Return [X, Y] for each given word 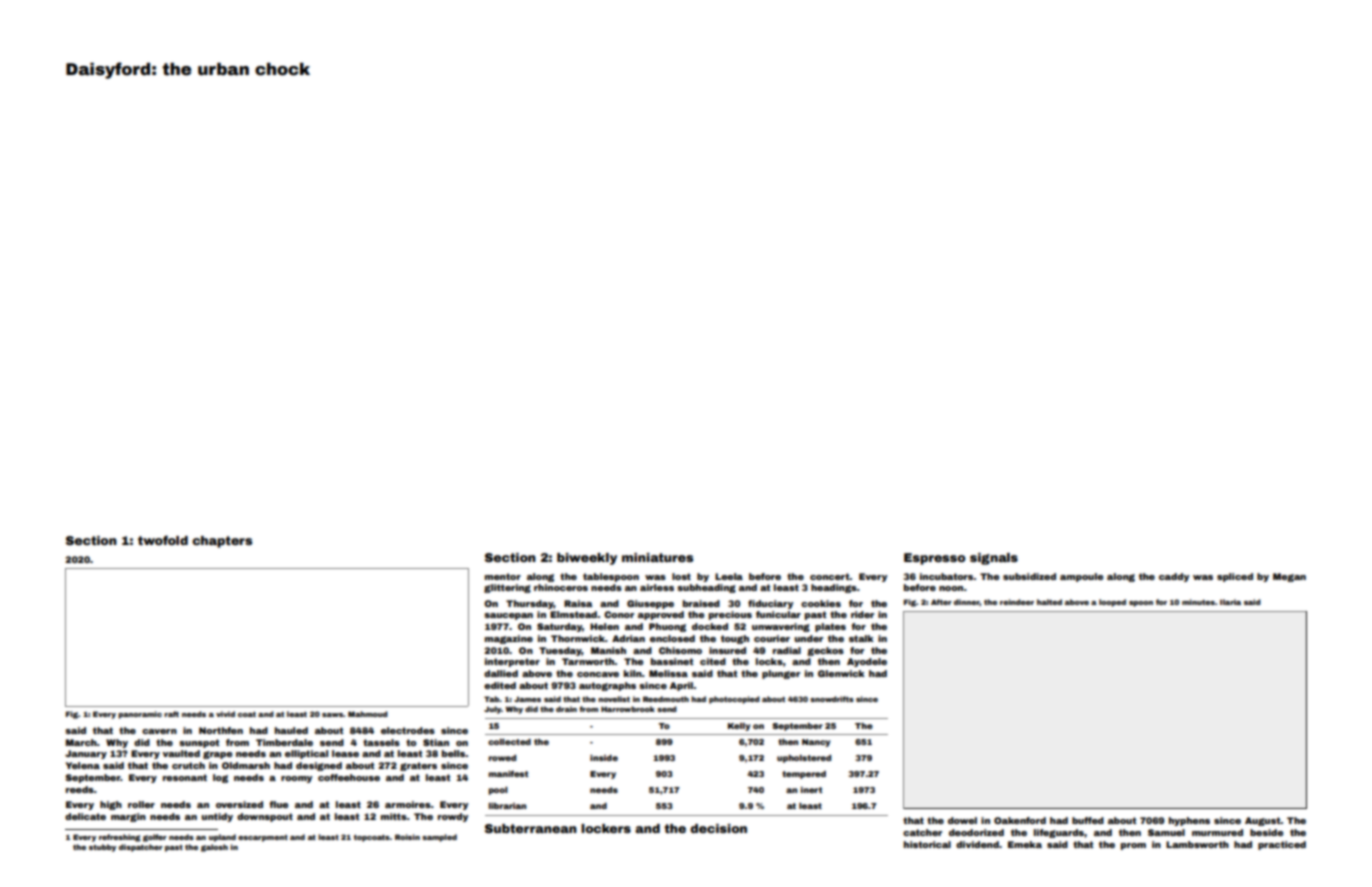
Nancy [816, 743]
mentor [503, 576]
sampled [439, 838]
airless [657, 587]
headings [834, 588]
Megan [1289, 577]
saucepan [508, 616]
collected [509, 742]
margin [128, 817]
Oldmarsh [246, 765]
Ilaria [1230, 602]
